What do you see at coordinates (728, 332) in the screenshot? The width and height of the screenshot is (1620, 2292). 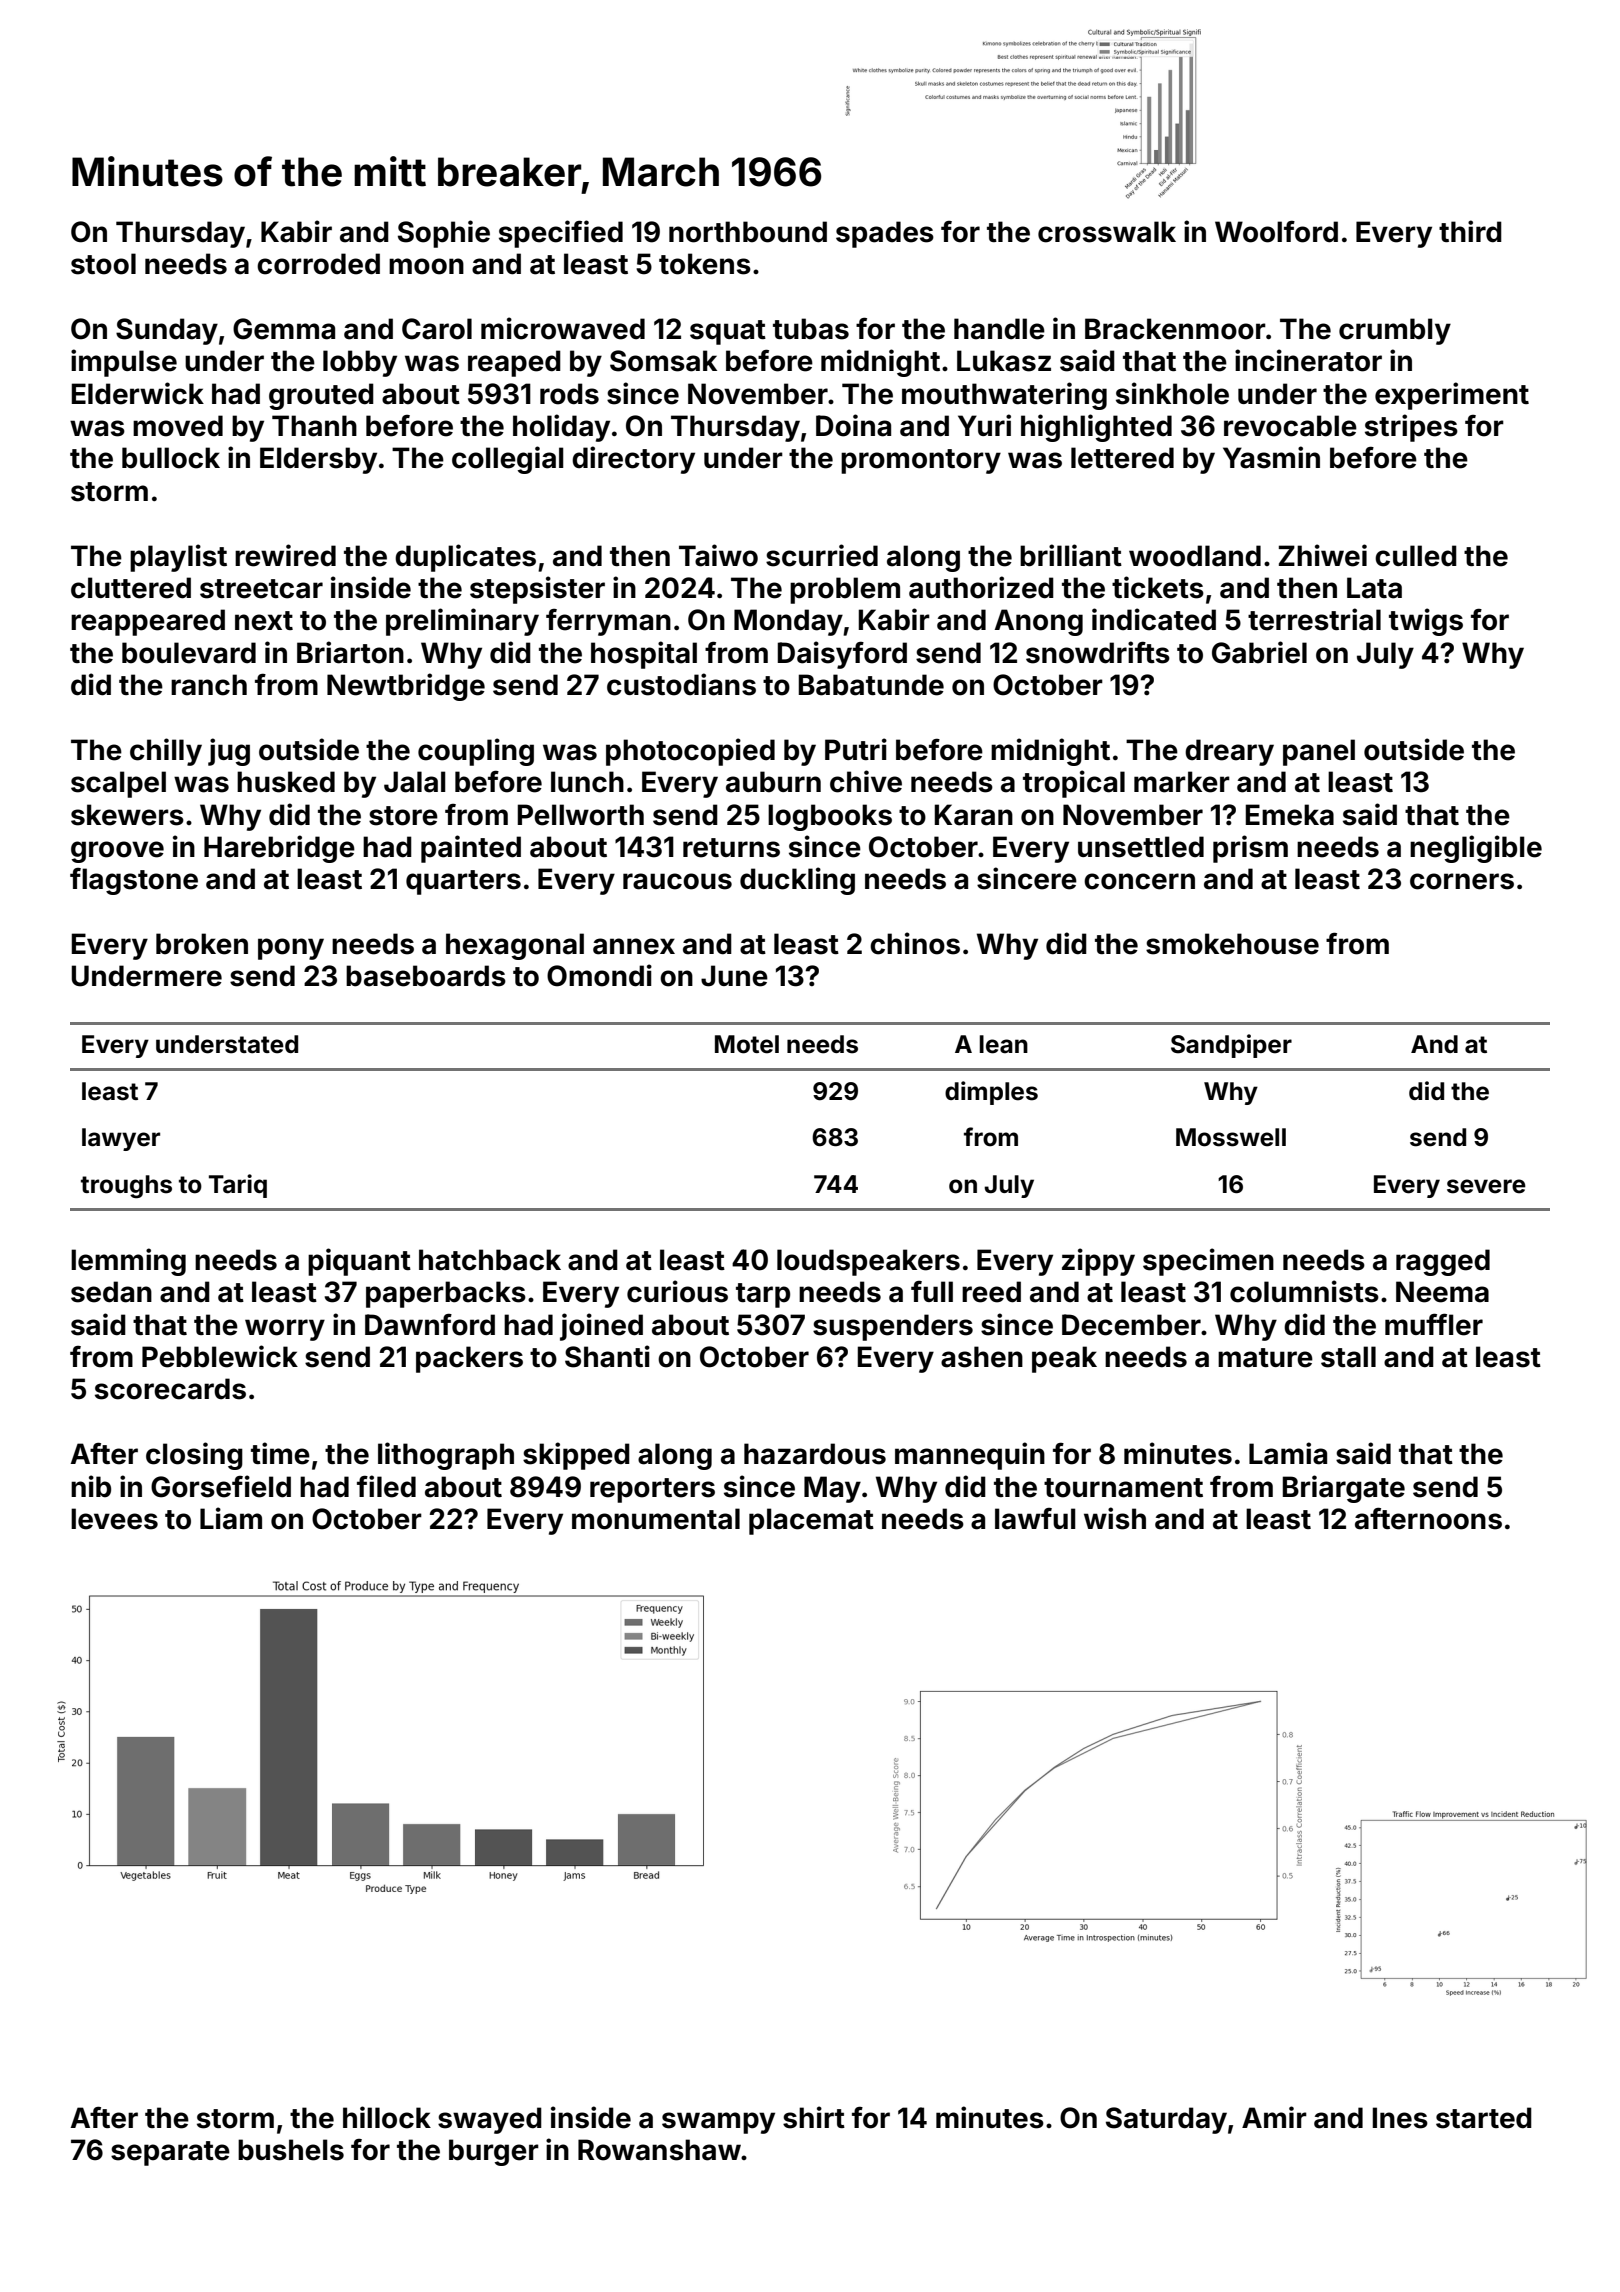 I see `squat` at bounding box center [728, 332].
